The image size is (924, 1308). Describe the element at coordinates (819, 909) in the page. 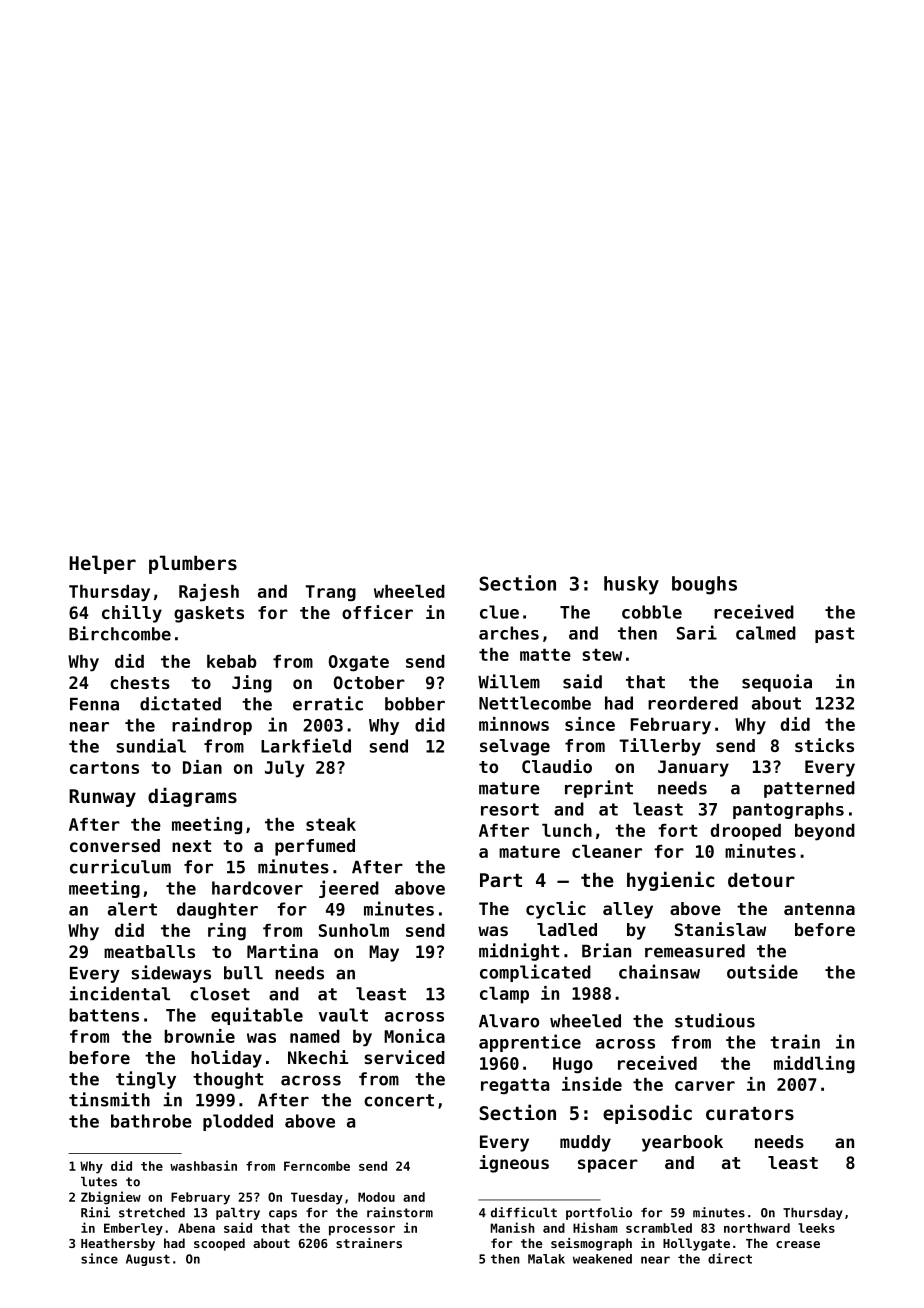

I see `antenna` at that location.
